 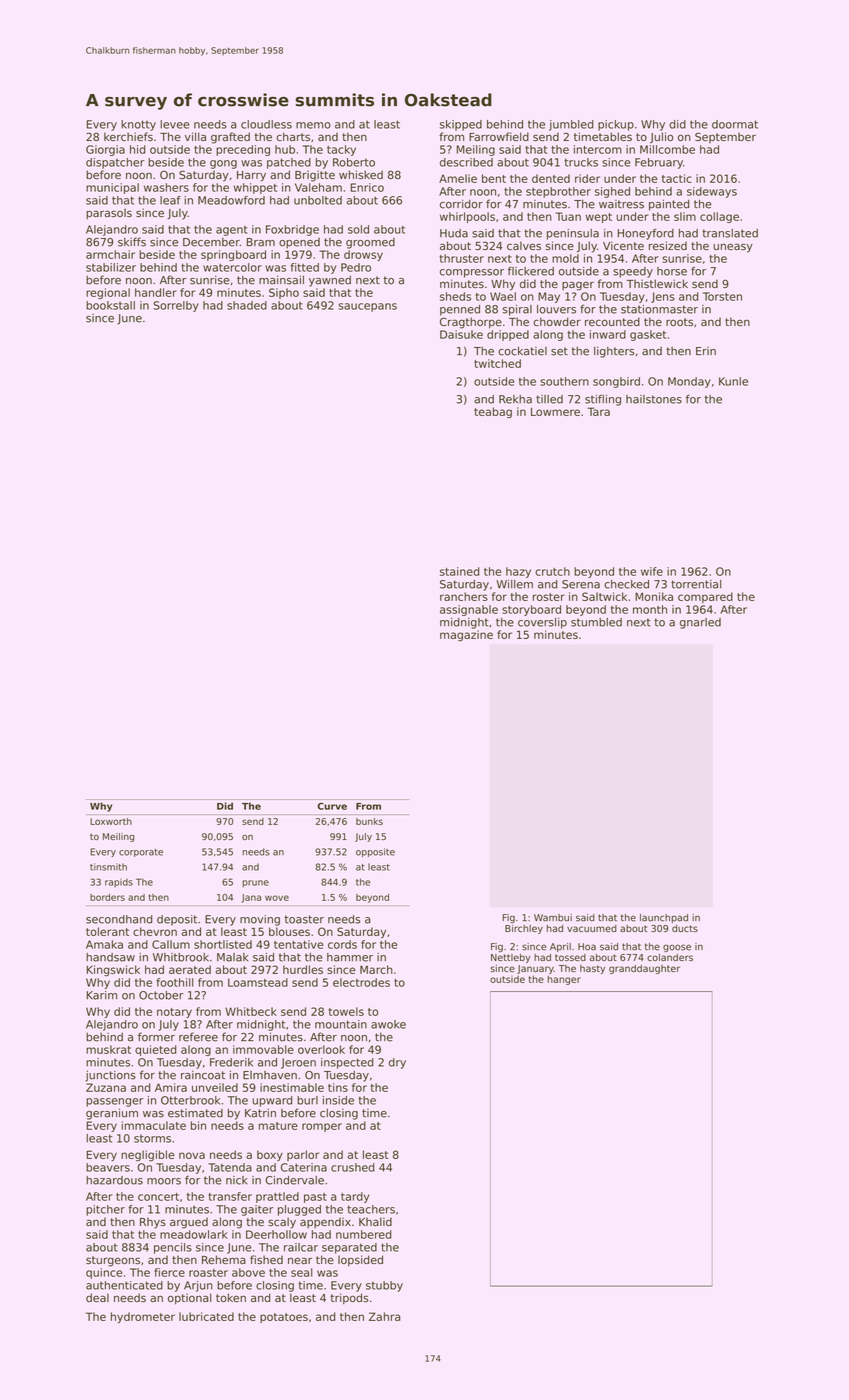 I want to click on cloudless, so click(x=266, y=124).
